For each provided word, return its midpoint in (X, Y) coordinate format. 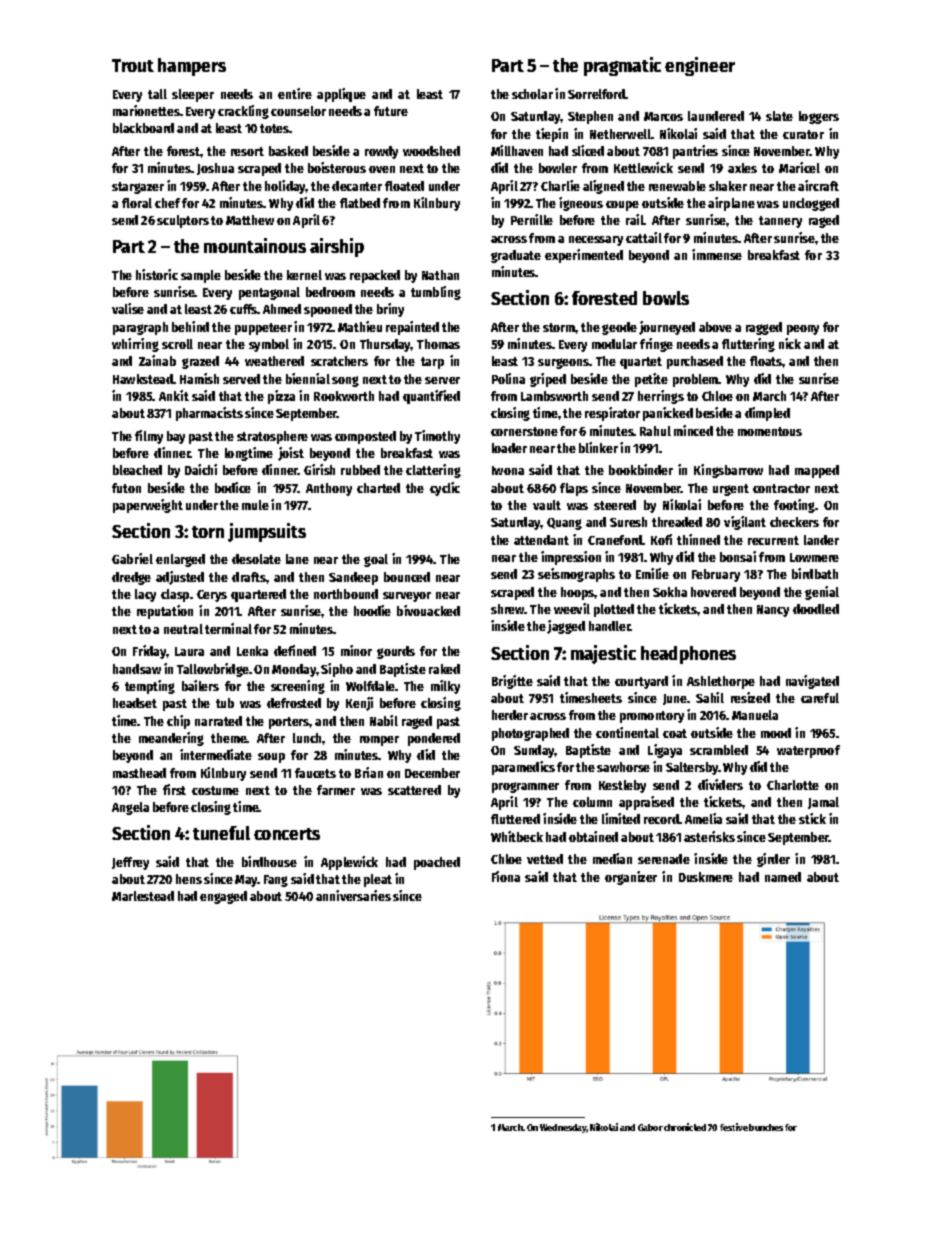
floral (137, 203)
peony (803, 330)
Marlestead (143, 896)
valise (128, 308)
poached (437, 863)
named (783, 877)
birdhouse (269, 861)
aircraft (818, 185)
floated (404, 186)
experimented (584, 256)
